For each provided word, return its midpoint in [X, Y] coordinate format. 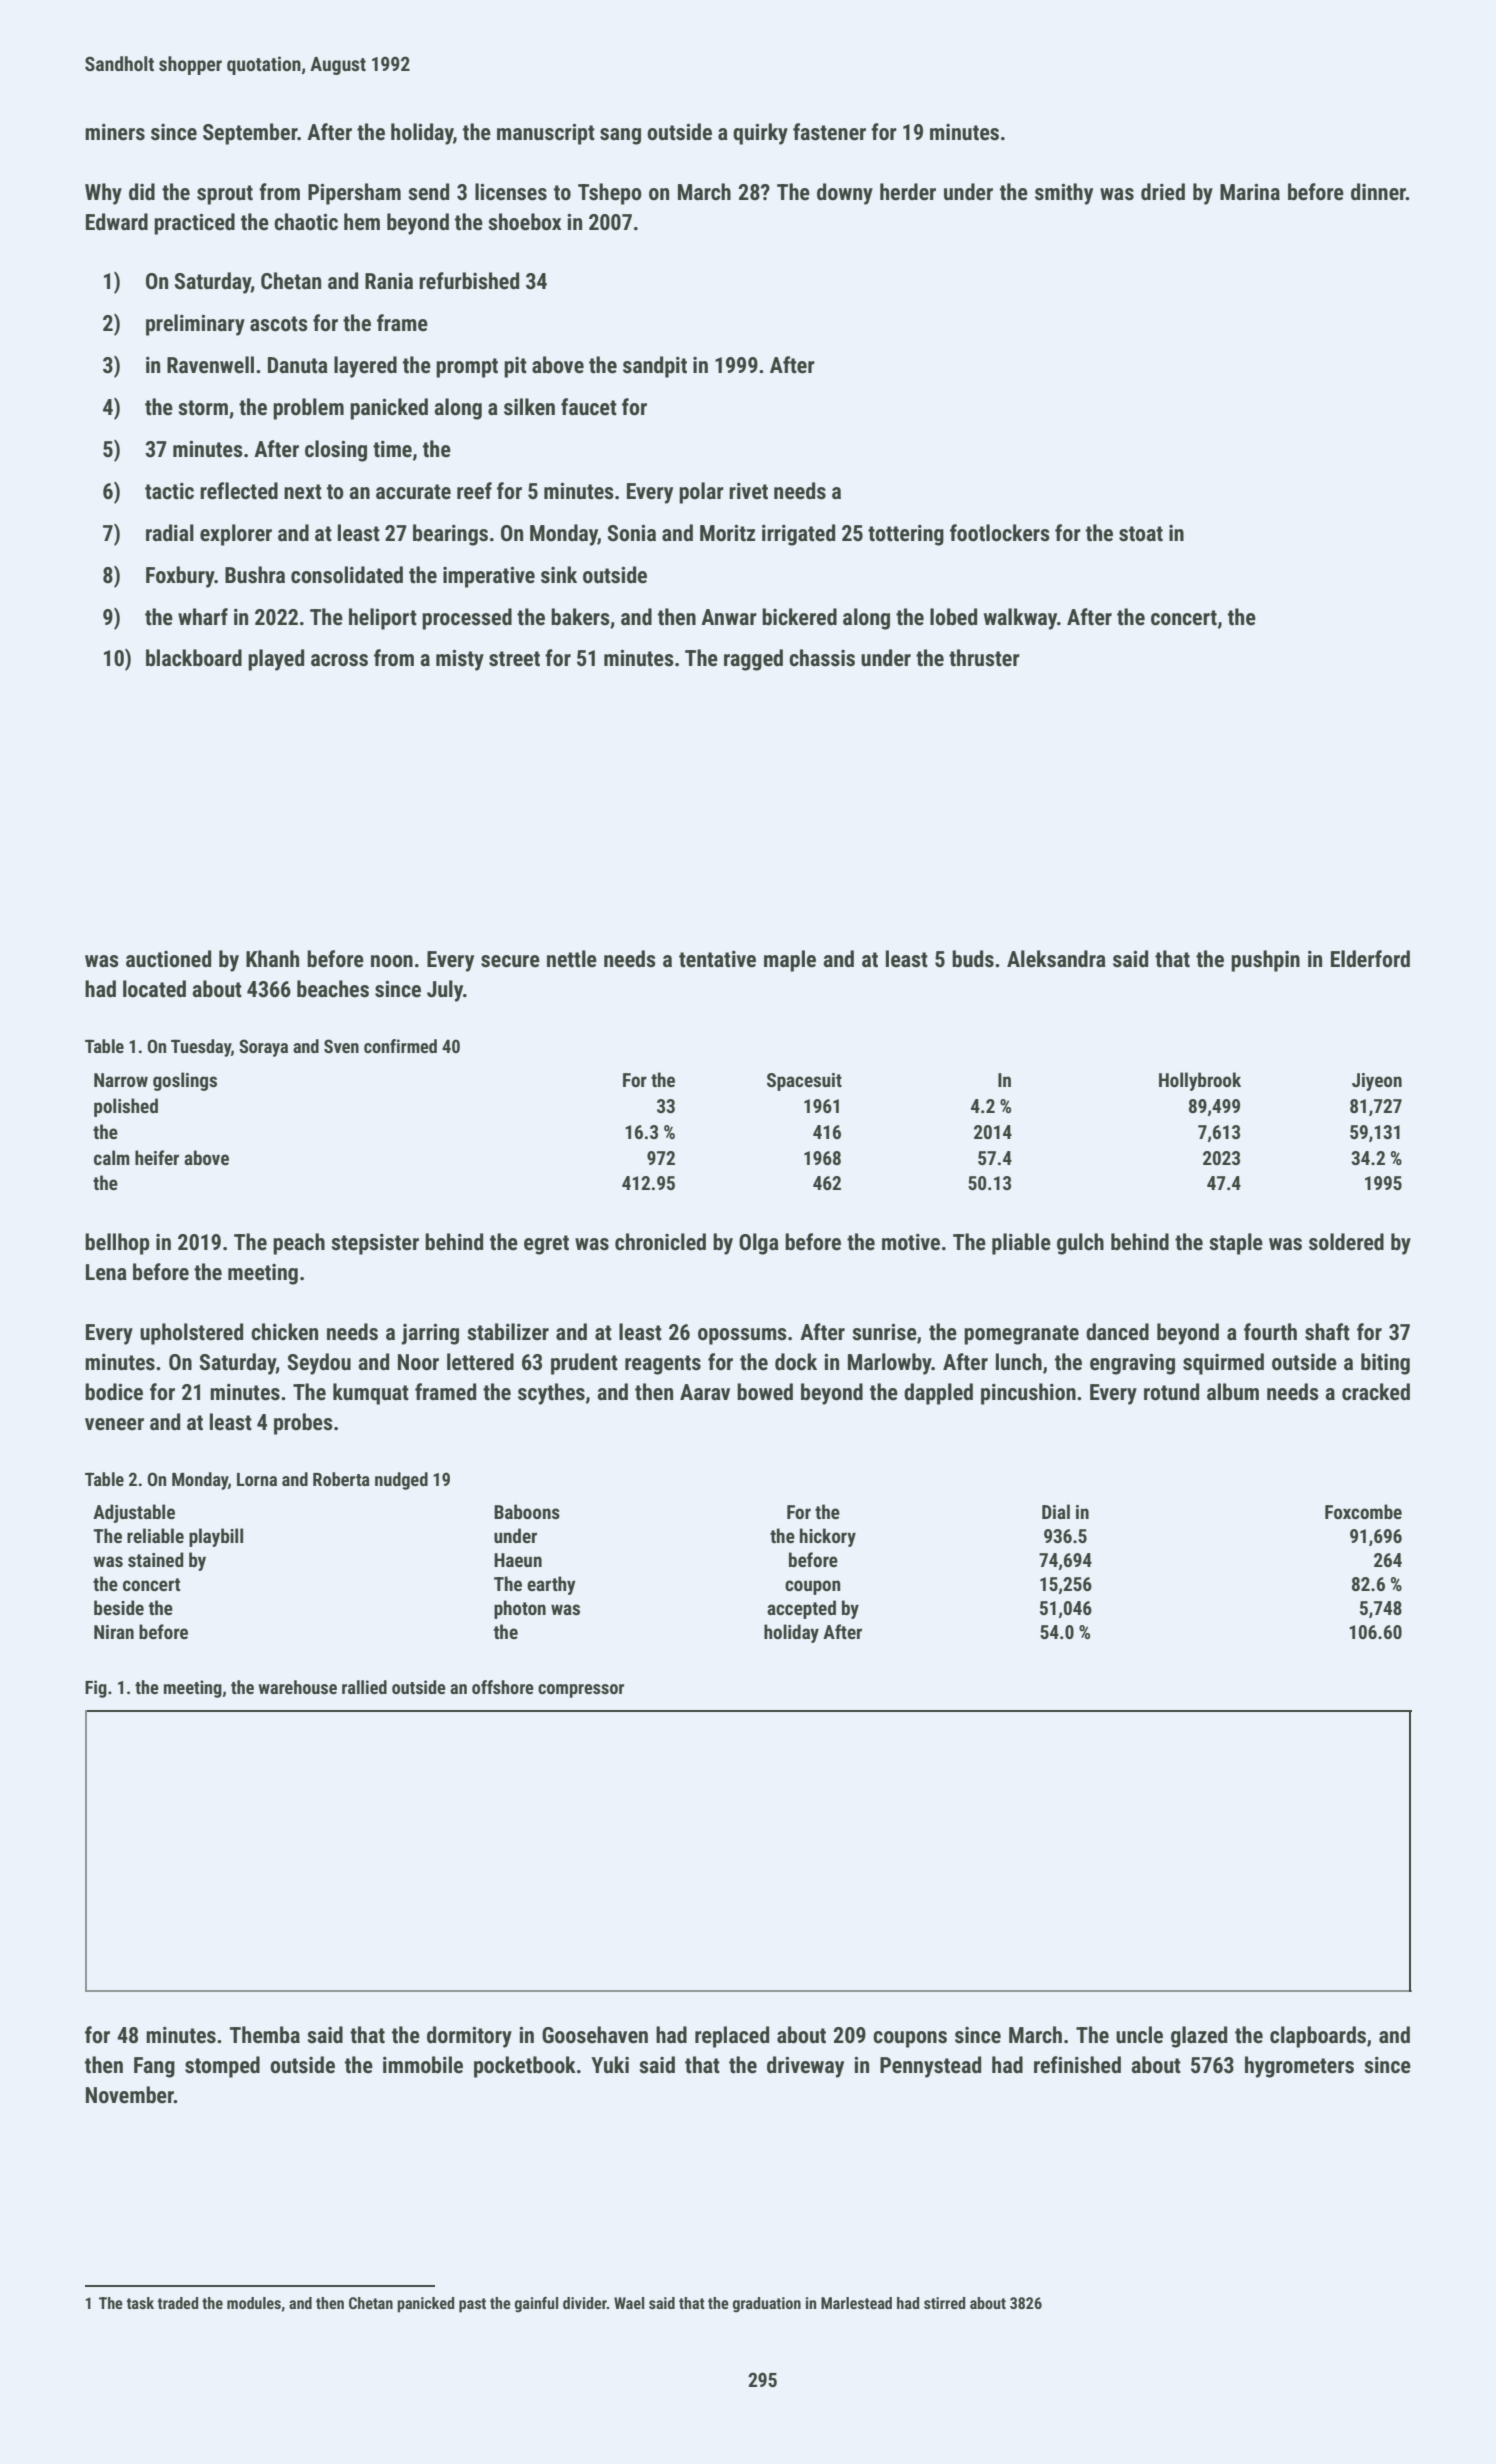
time [392, 449]
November [130, 2095]
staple [1236, 1244]
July [445, 991]
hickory [828, 1537]
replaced [732, 2037]
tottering [906, 535]
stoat [1141, 534]
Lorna [257, 1479]
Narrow [121, 1080]
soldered [1346, 1242]
